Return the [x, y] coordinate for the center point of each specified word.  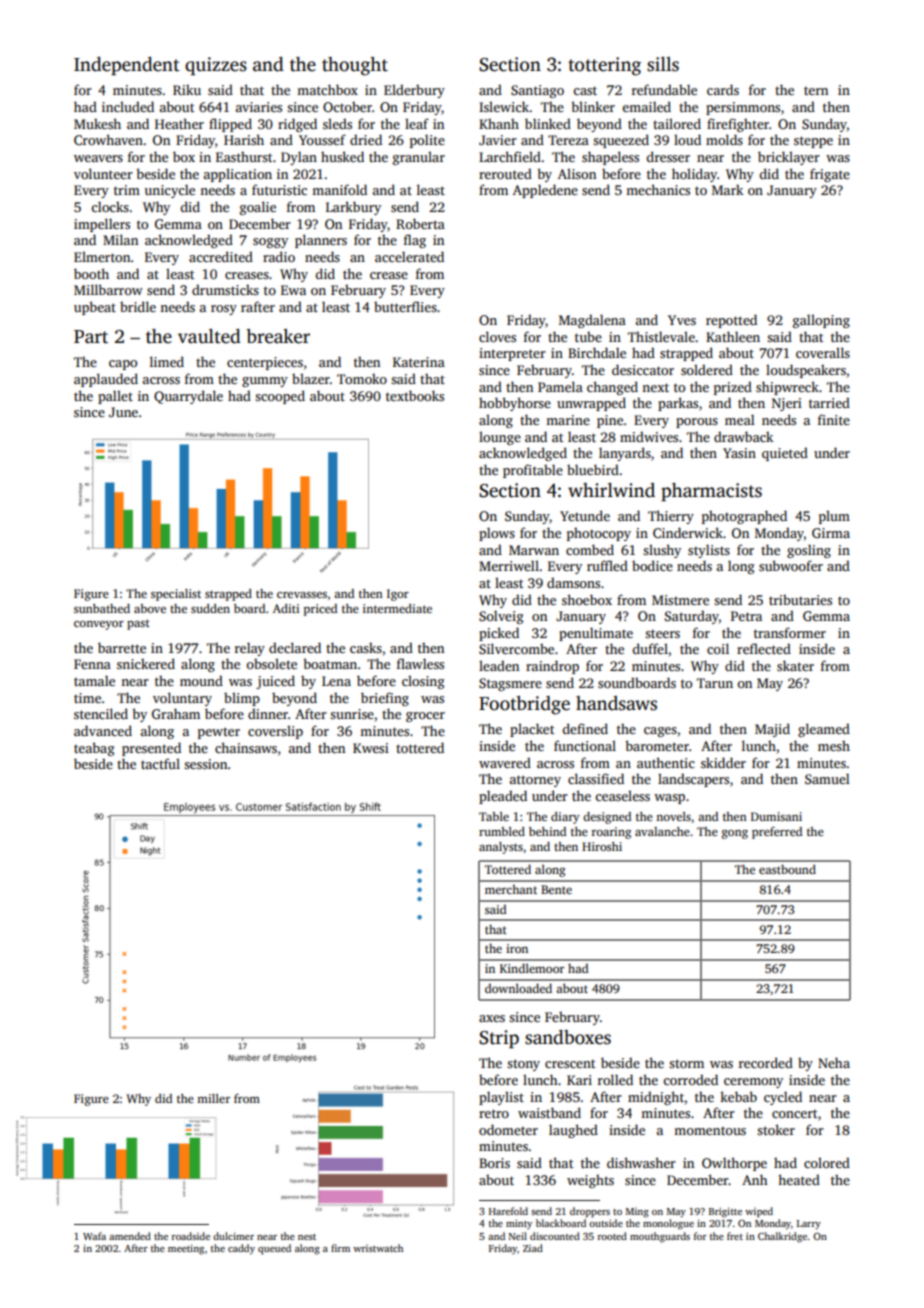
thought [355, 66]
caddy [241, 1249]
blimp [242, 699]
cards [723, 89]
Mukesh [97, 123]
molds [724, 139]
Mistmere [680, 600]
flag [415, 241]
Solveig [501, 617]
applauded [106, 380]
